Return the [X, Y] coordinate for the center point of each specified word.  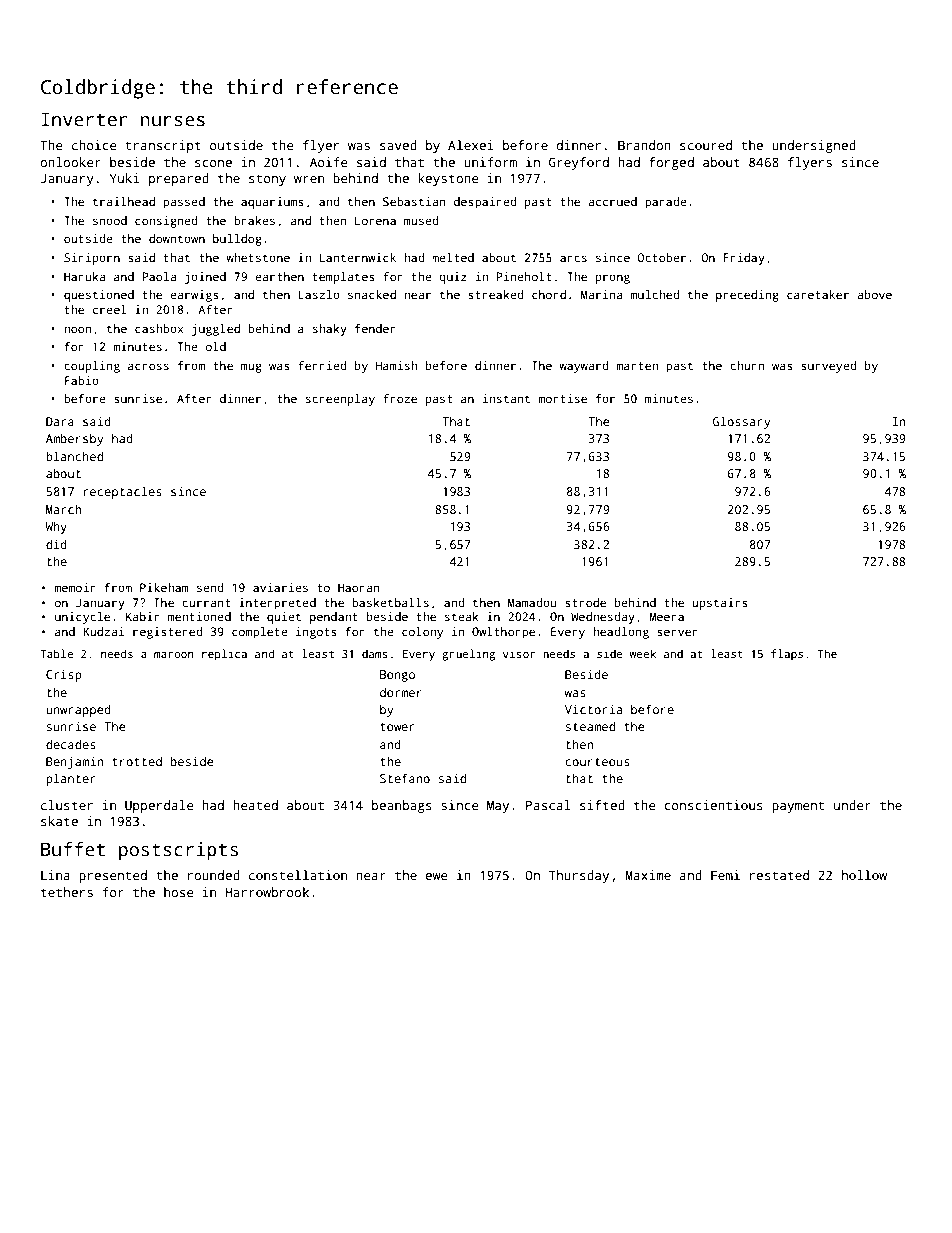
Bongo [397, 676]
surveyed [829, 367]
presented [113, 876]
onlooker [70, 162]
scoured [706, 145]
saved [398, 145]
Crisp [63, 676]
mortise [563, 398]
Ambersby [74, 439]
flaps [787, 655]
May [498, 807]
